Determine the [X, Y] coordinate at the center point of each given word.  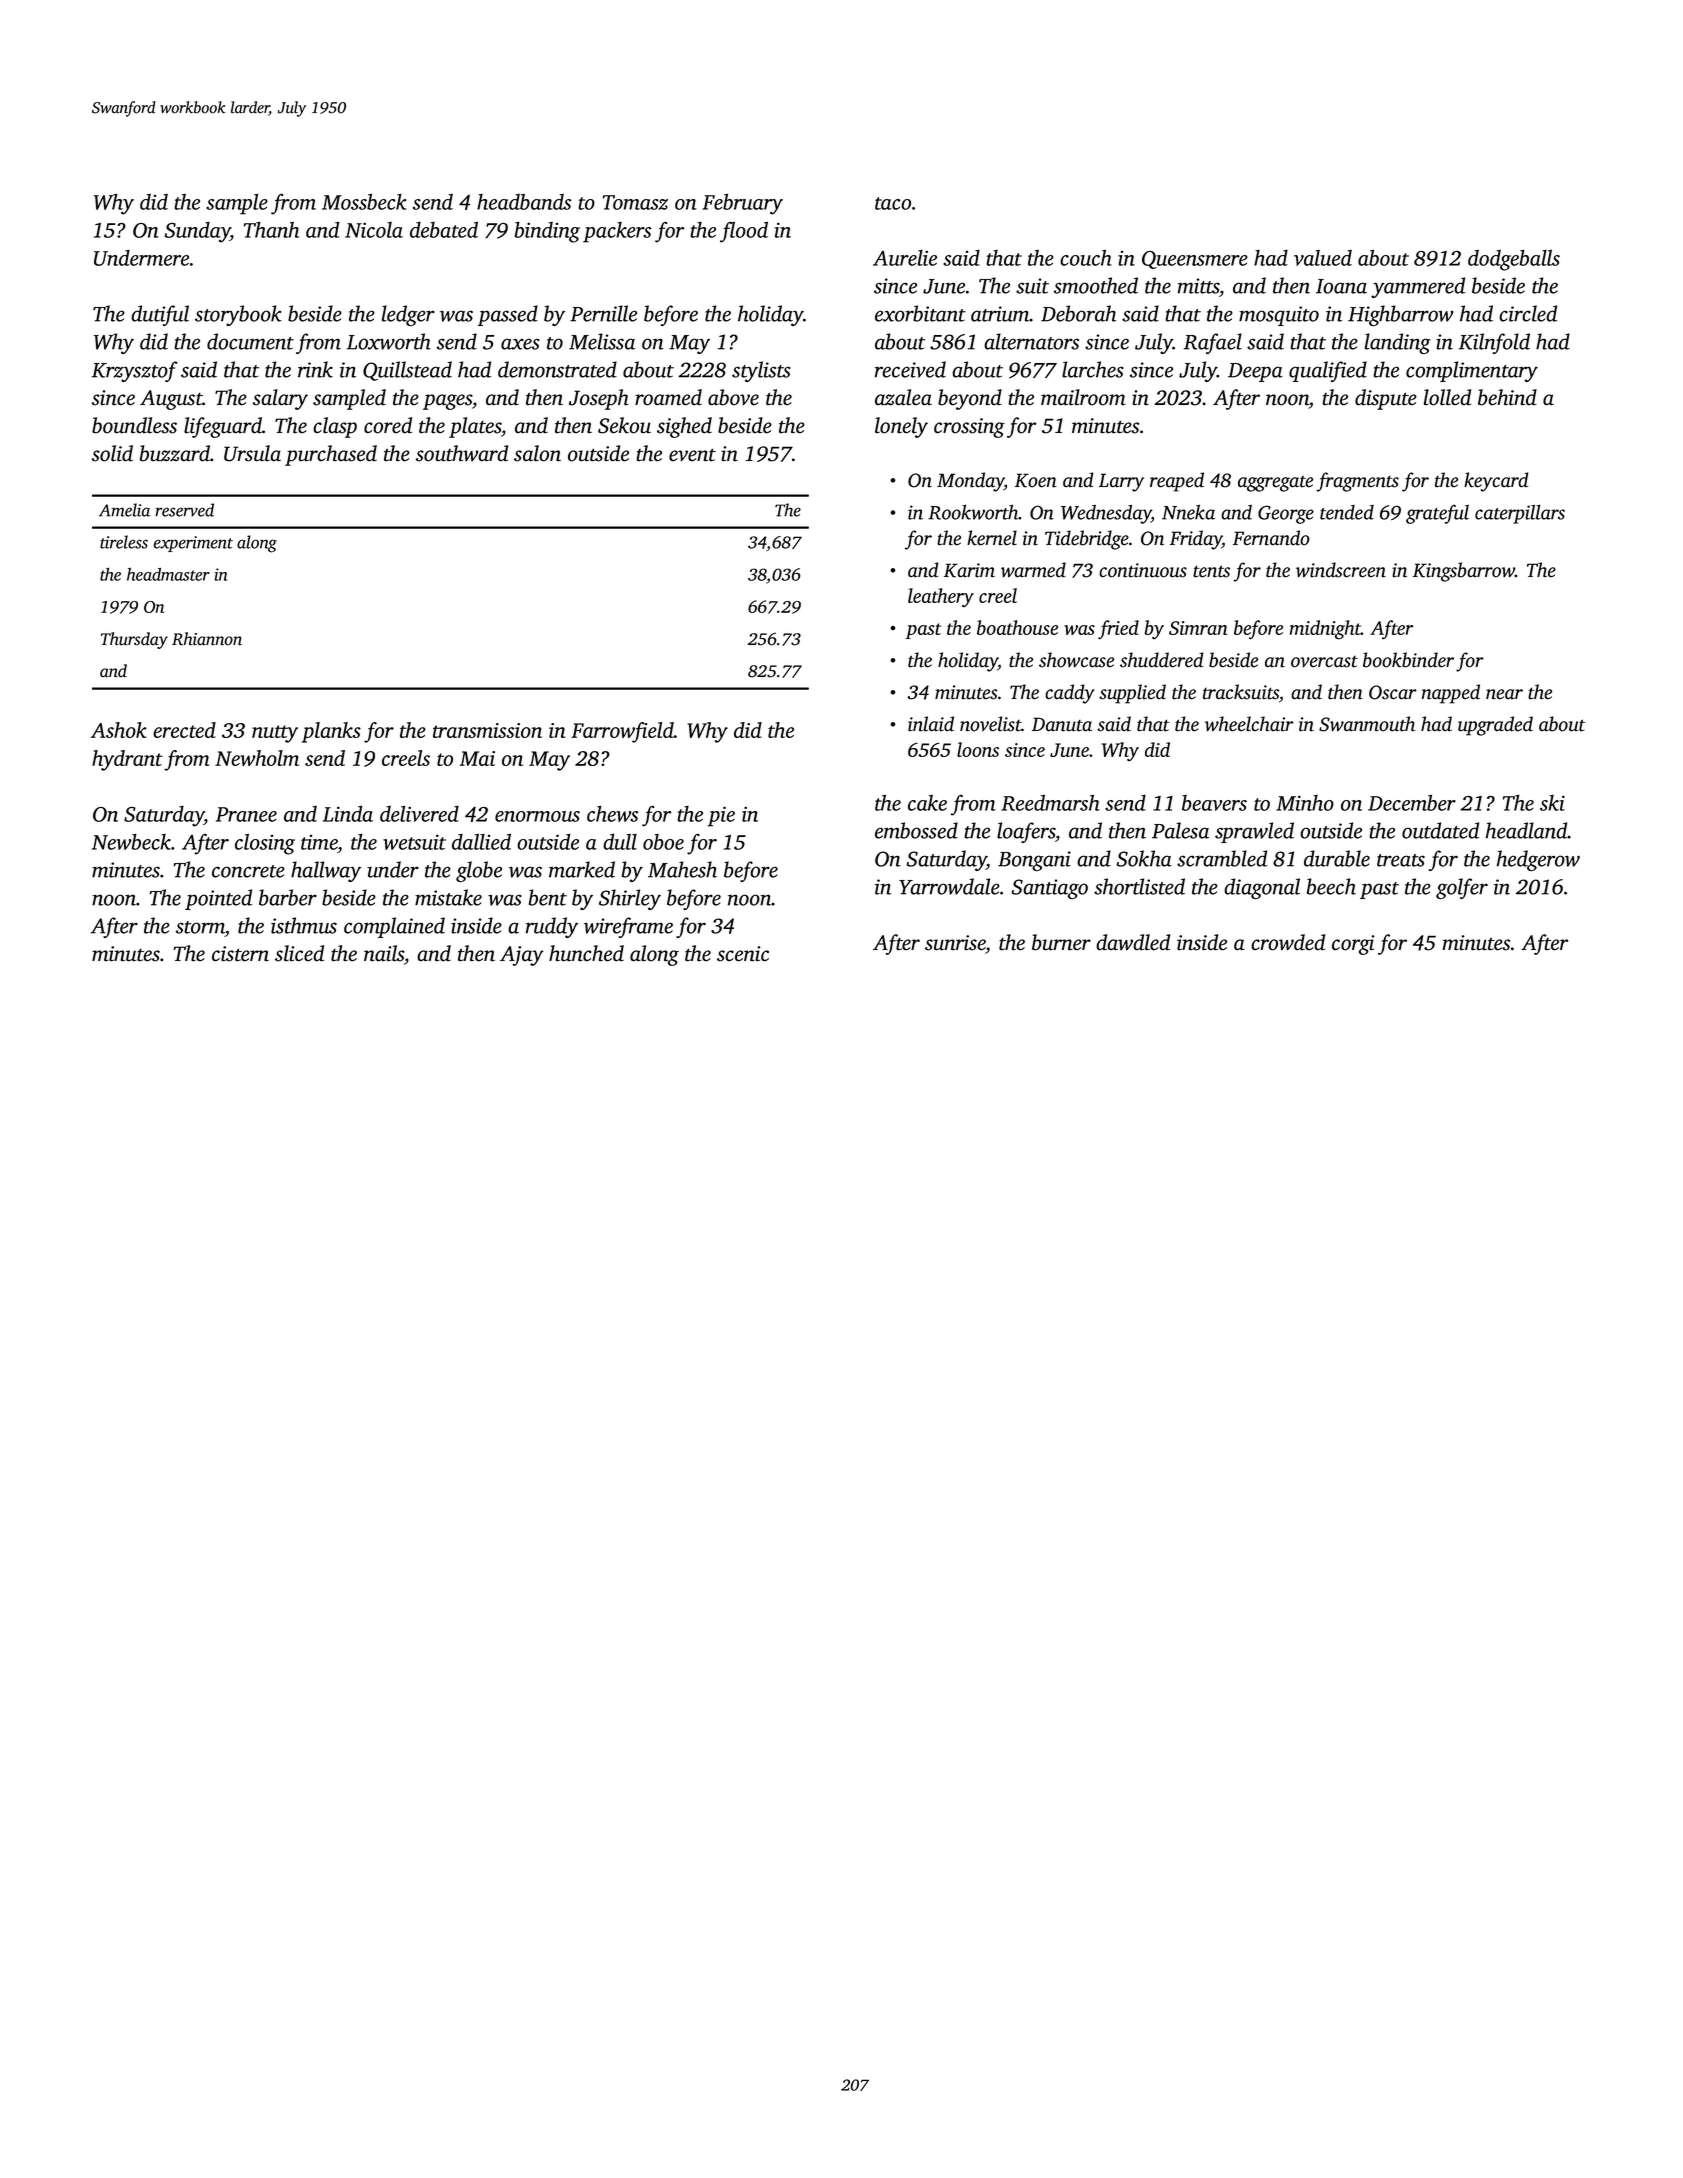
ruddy [552, 927]
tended [1347, 512]
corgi [1353, 945]
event [692, 455]
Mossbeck [364, 202]
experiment [193, 544]
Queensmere [1195, 260]
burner [1061, 942]
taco [893, 203]
